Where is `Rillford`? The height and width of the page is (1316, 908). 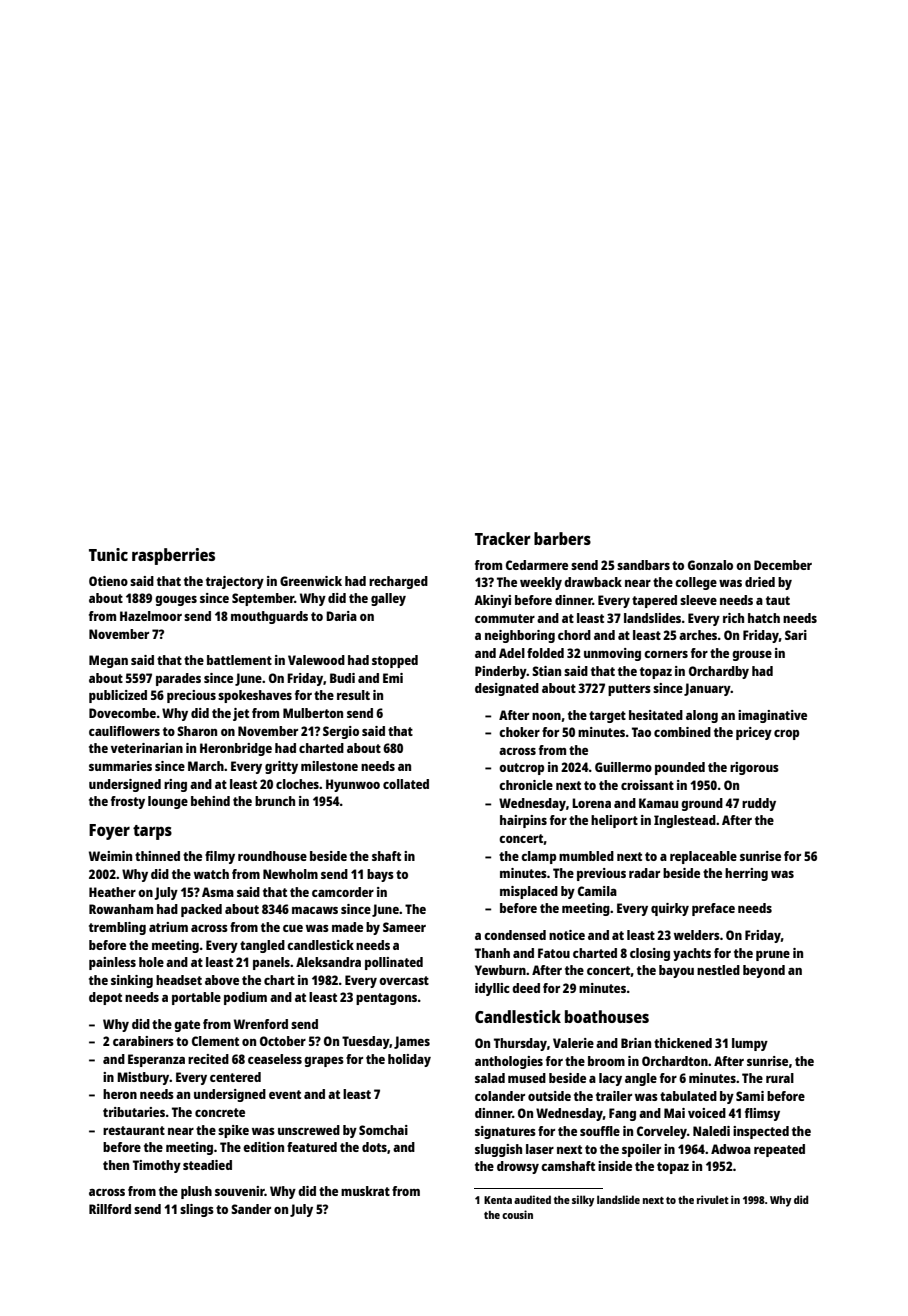 Rillford is located at coordinates (110, 1209).
